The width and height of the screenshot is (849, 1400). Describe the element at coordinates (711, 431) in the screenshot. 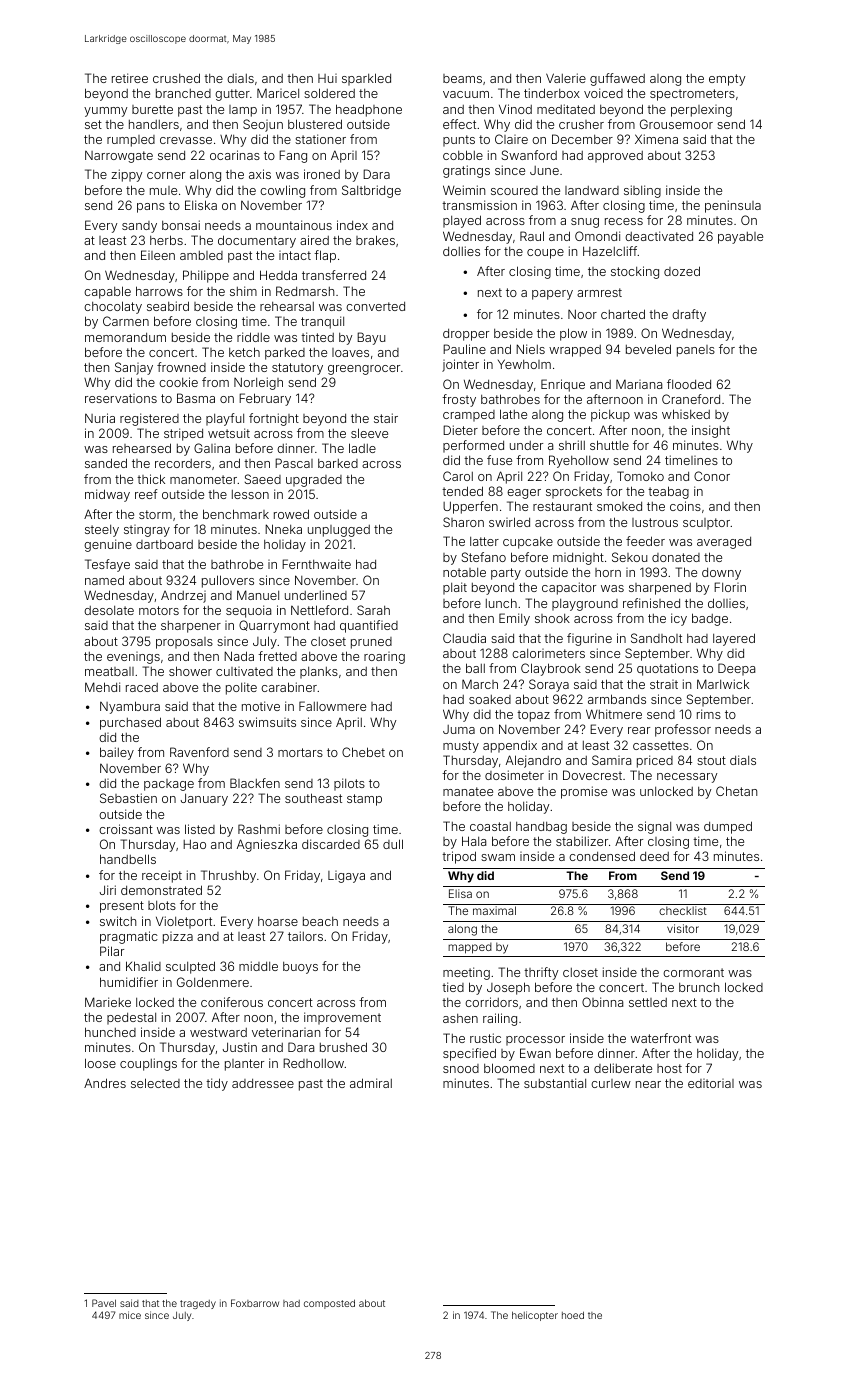

I see `insight` at that location.
